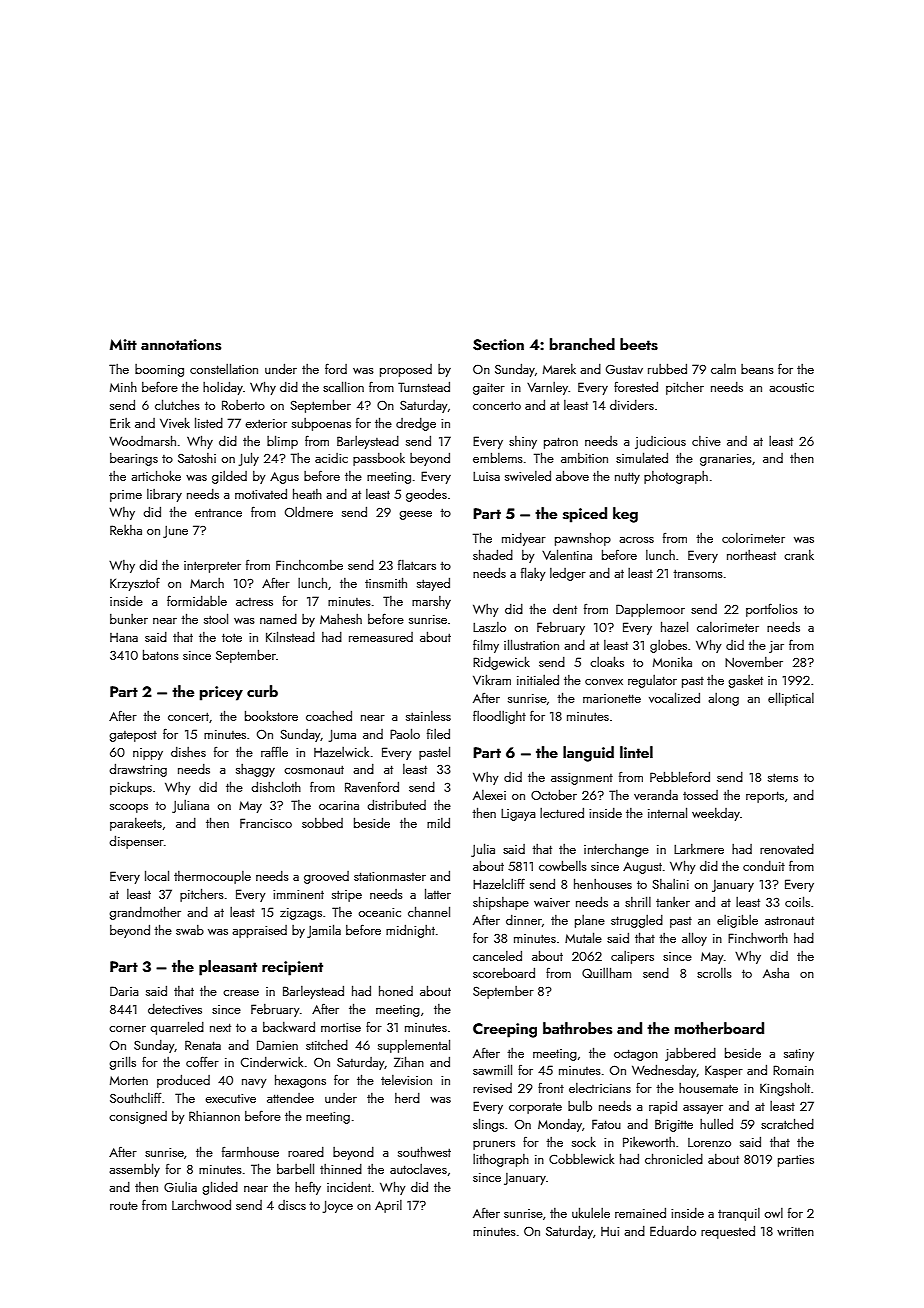 This screenshot has height=1308, width=924. I want to click on dredge, so click(416, 424).
